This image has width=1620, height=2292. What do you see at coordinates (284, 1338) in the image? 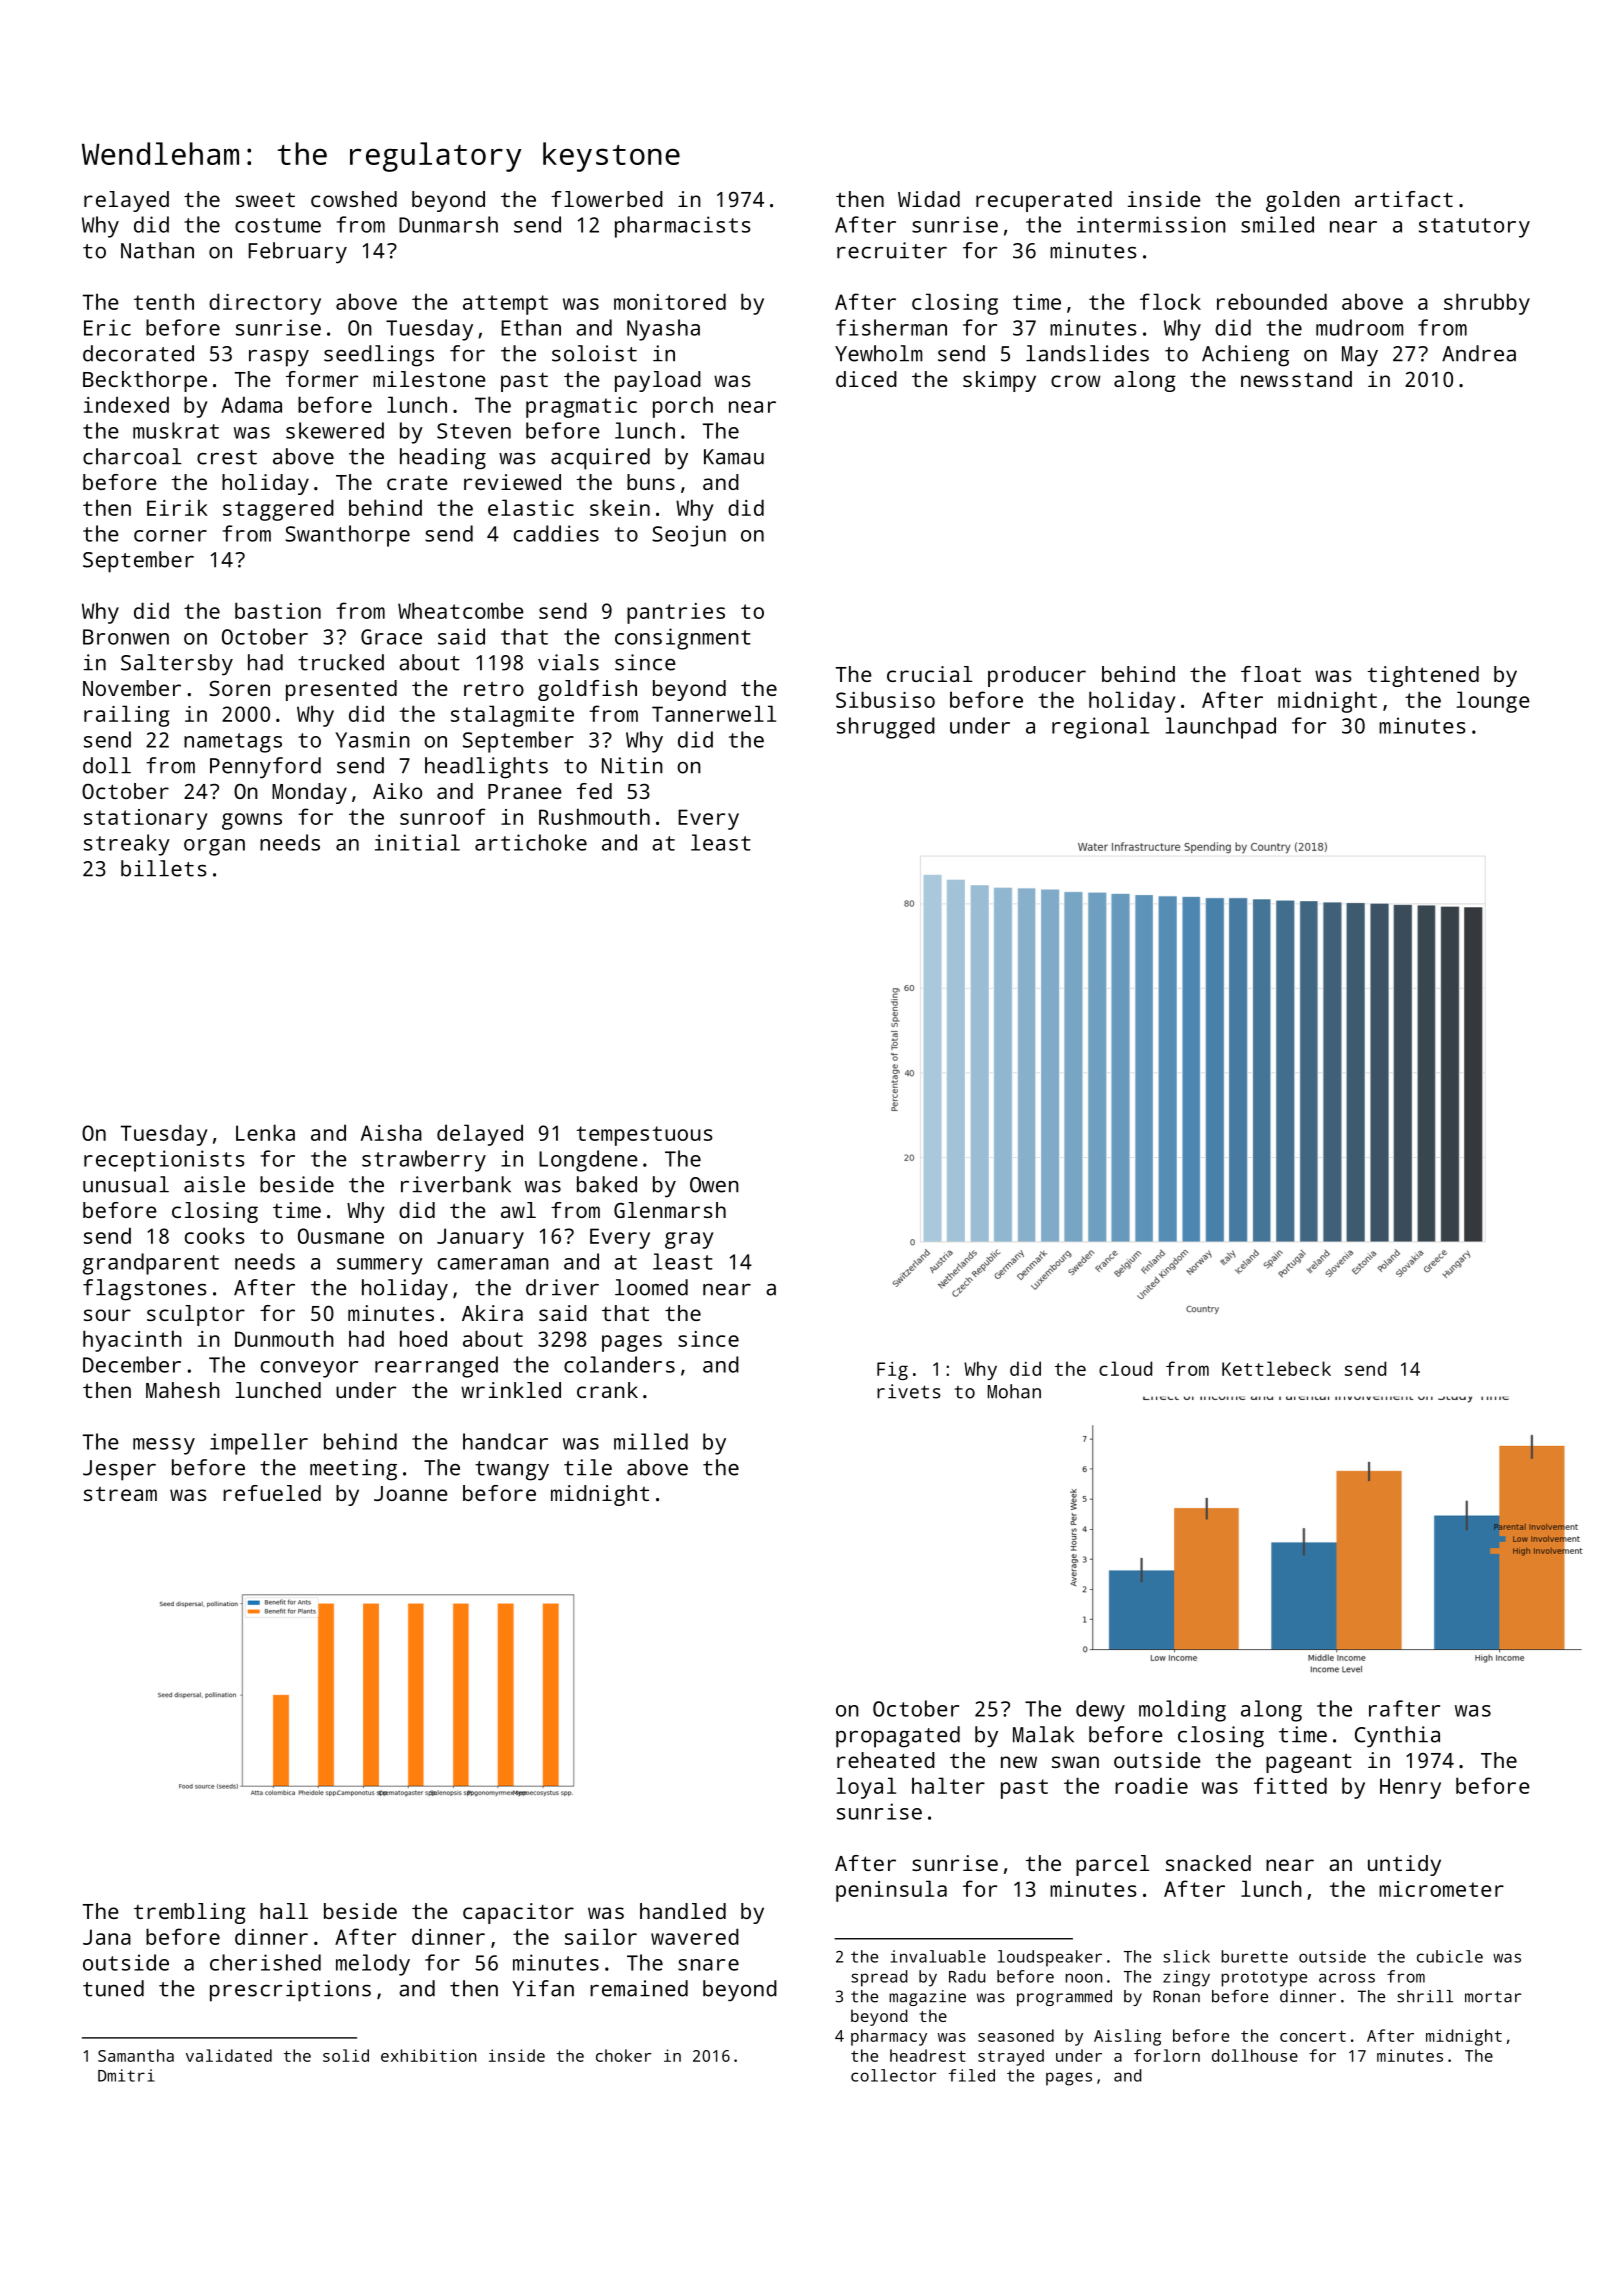
I see `Dunmouth` at bounding box center [284, 1338].
